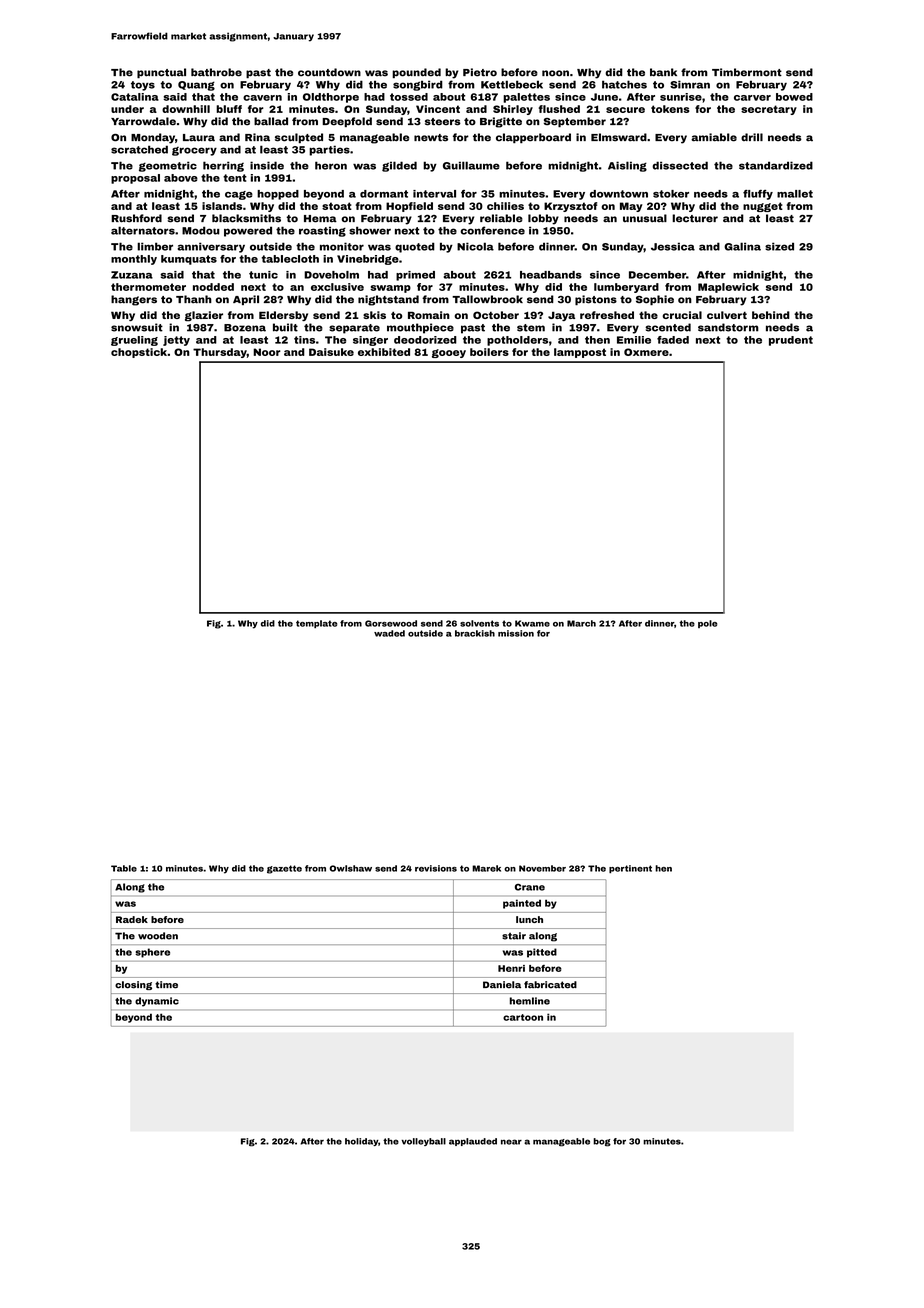  What do you see at coordinates (423, 1142) in the document?
I see `volleyball` at bounding box center [423, 1142].
